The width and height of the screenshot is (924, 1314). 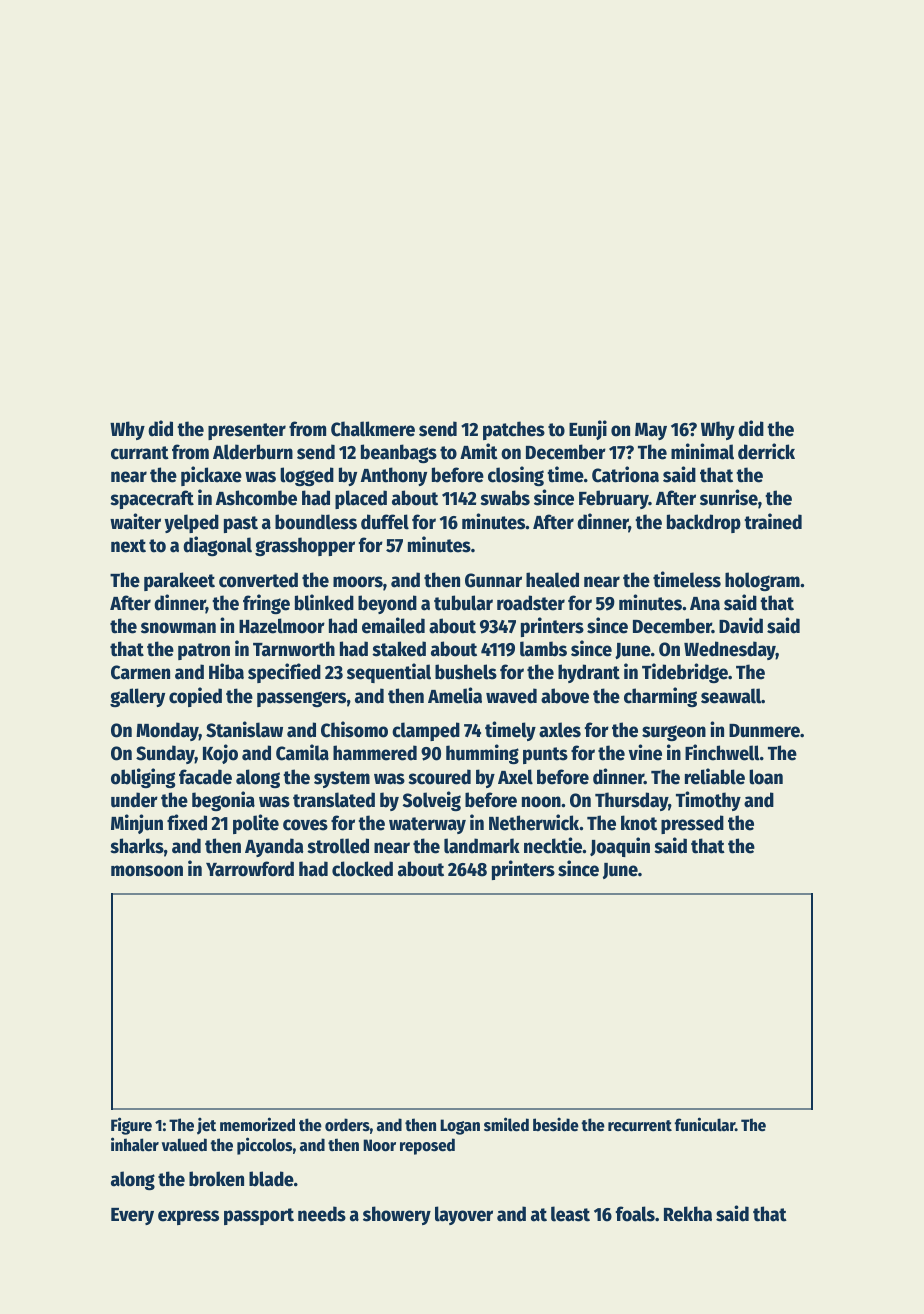 What do you see at coordinates (132, 1216) in the screenshot?
I see `Every` at bounding box center [132, 1216].
